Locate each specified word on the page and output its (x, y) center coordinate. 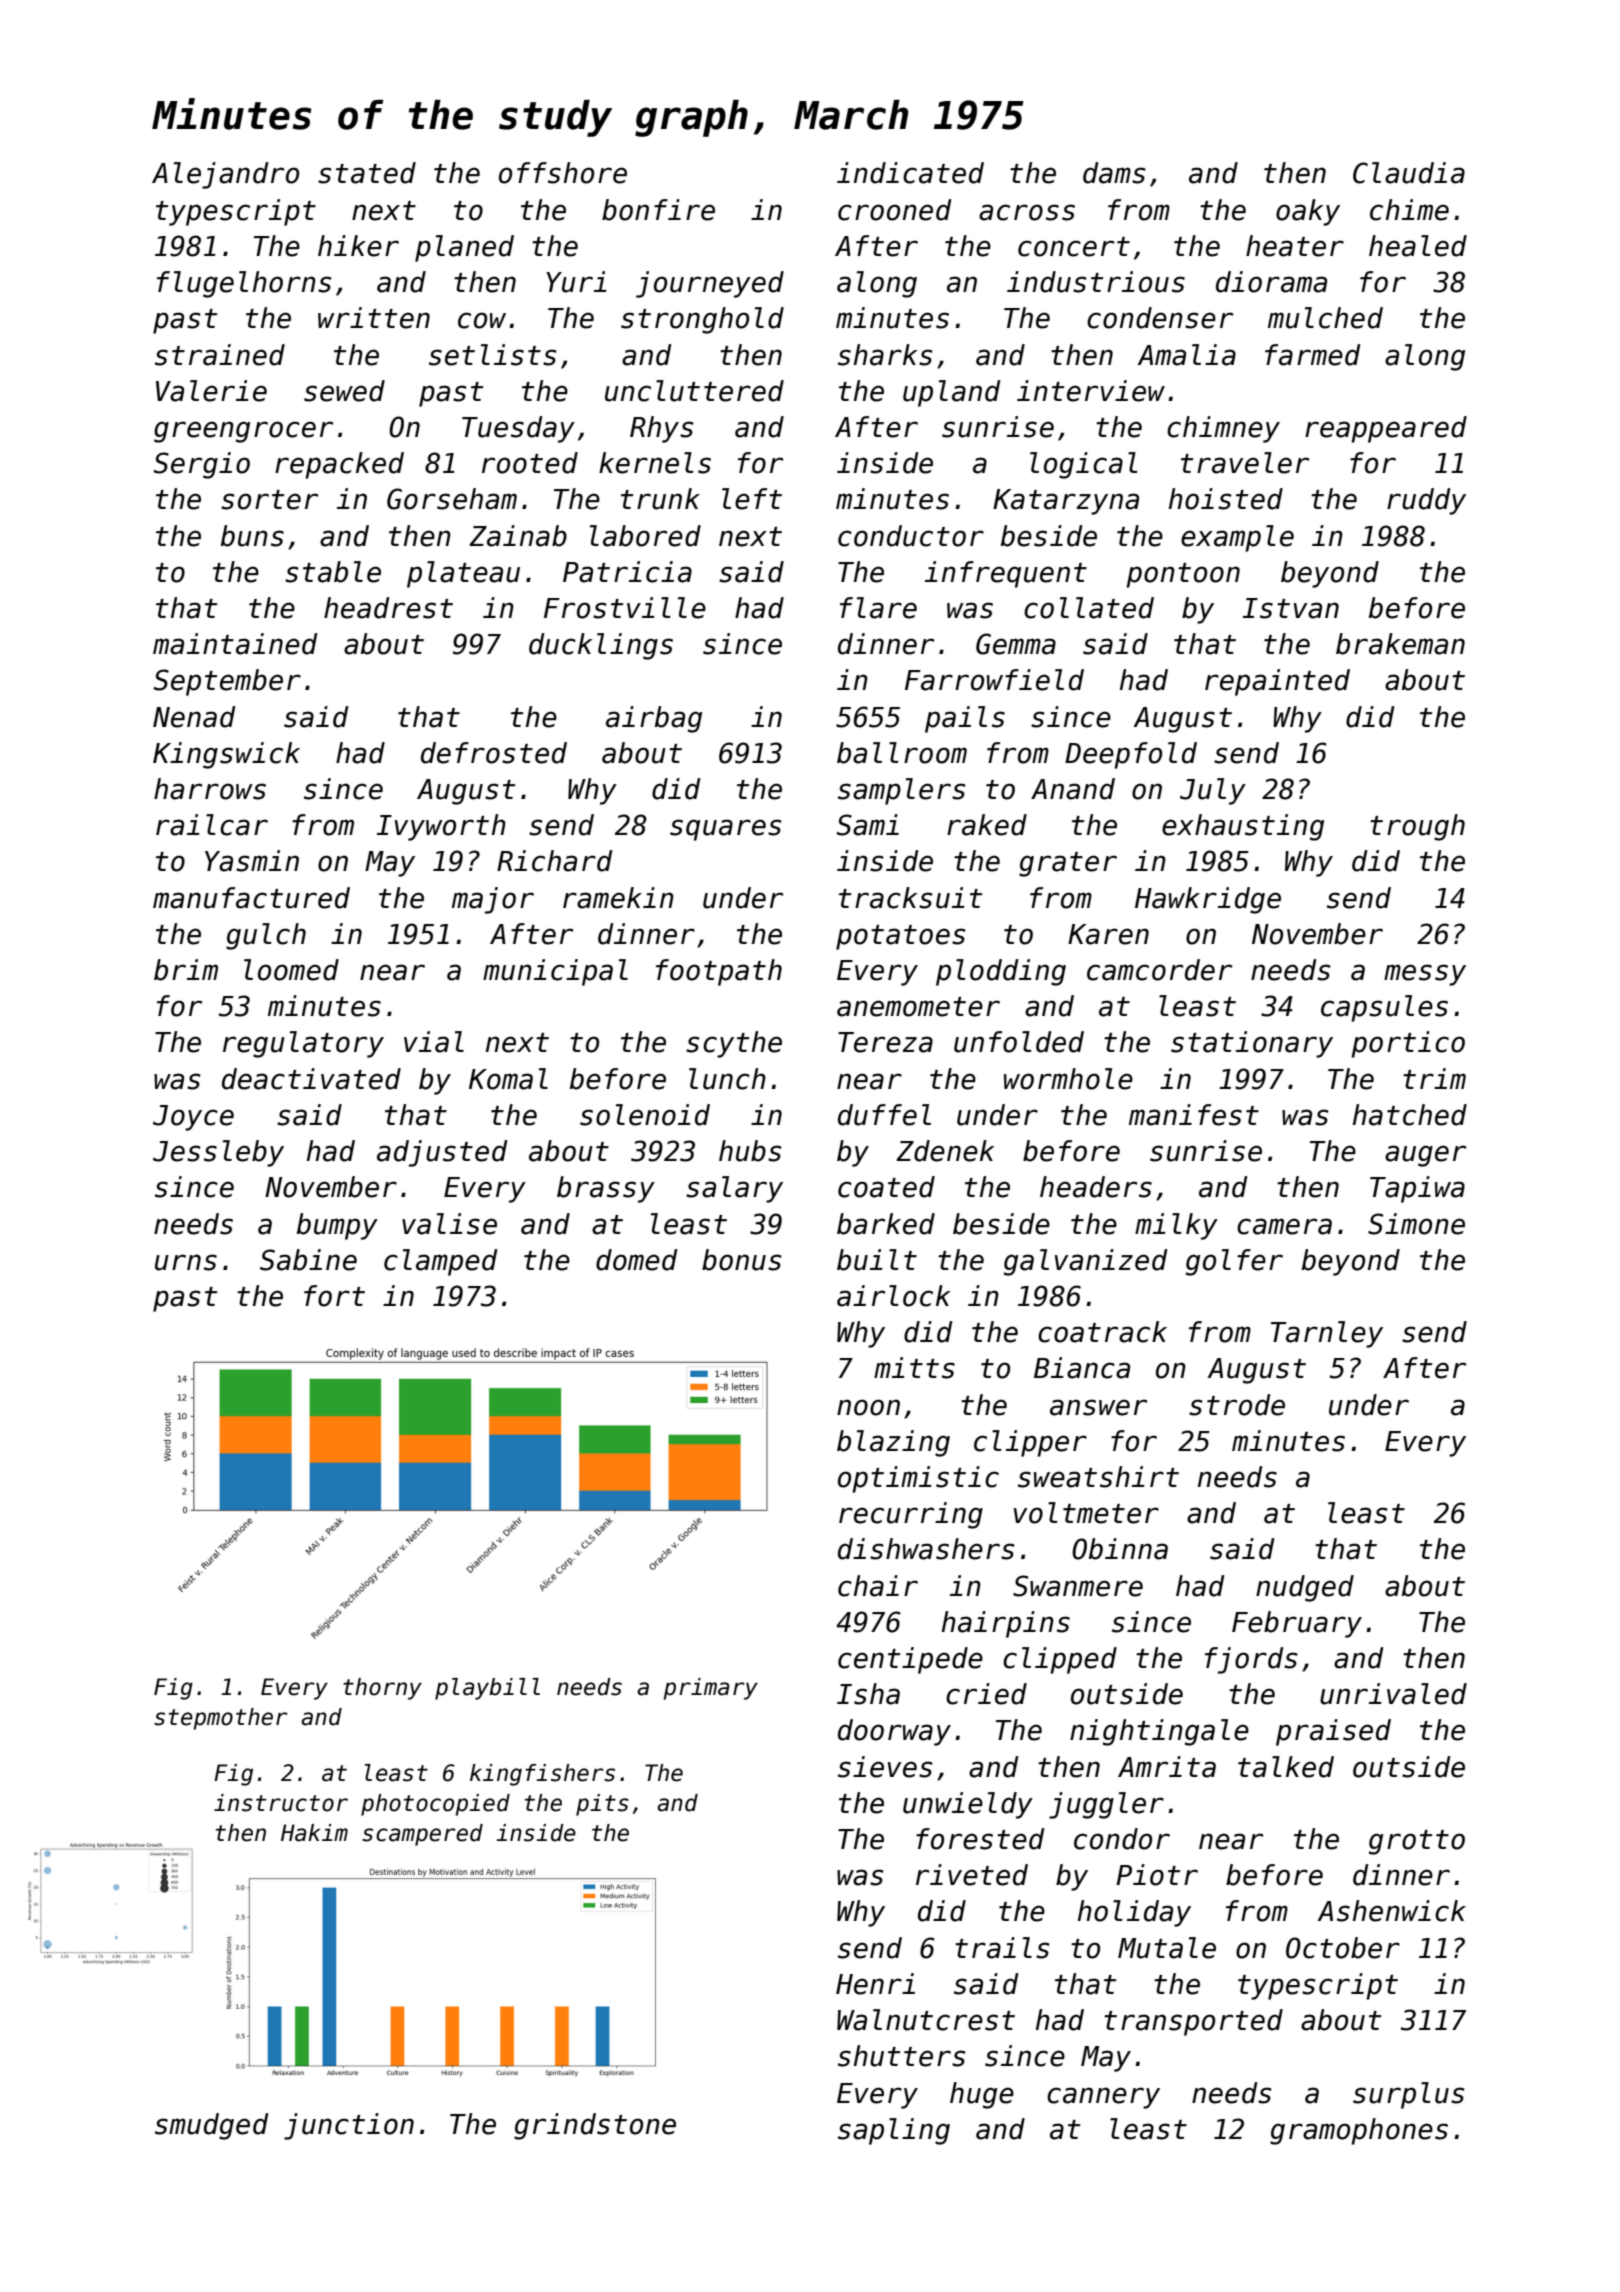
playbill (487, 1689)
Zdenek (945, 1151)
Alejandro (225, 175)
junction (349, 2126)
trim (1434, 1078)
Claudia (1409, 173)
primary (711, 1689)
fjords (1251, 1660)
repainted (1277, 682)
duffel (884, 1115)
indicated (910, 173)
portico (1408, 1044)
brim (186, 970)
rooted (530, 463)
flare (878, 608)
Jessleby (218, 1153)
